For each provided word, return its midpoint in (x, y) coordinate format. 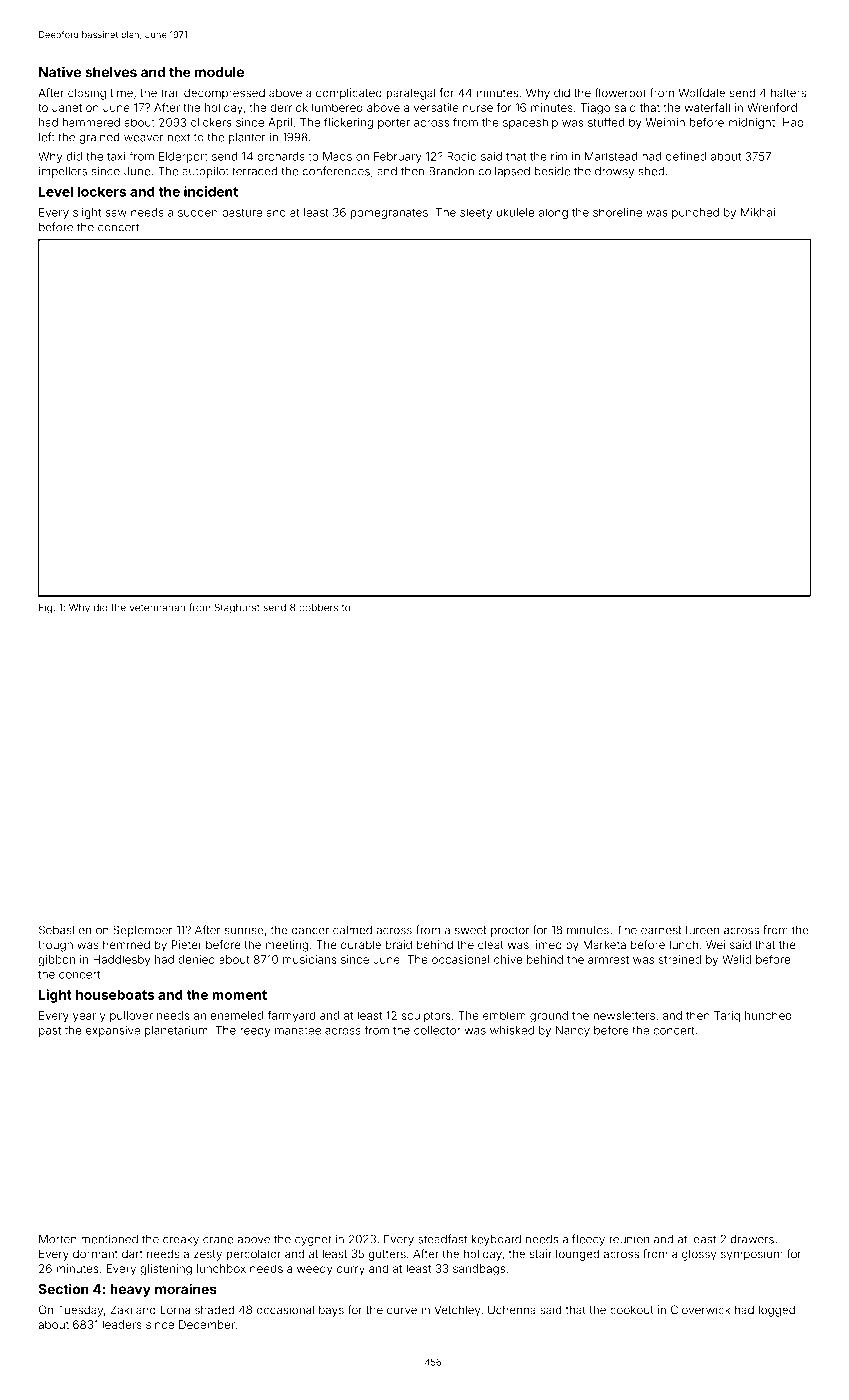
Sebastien (65, 930)
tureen (702, 930)
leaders (122, 1324)
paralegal (410, 94)
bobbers (318, 608)
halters (788, 93)
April (280, 123)
